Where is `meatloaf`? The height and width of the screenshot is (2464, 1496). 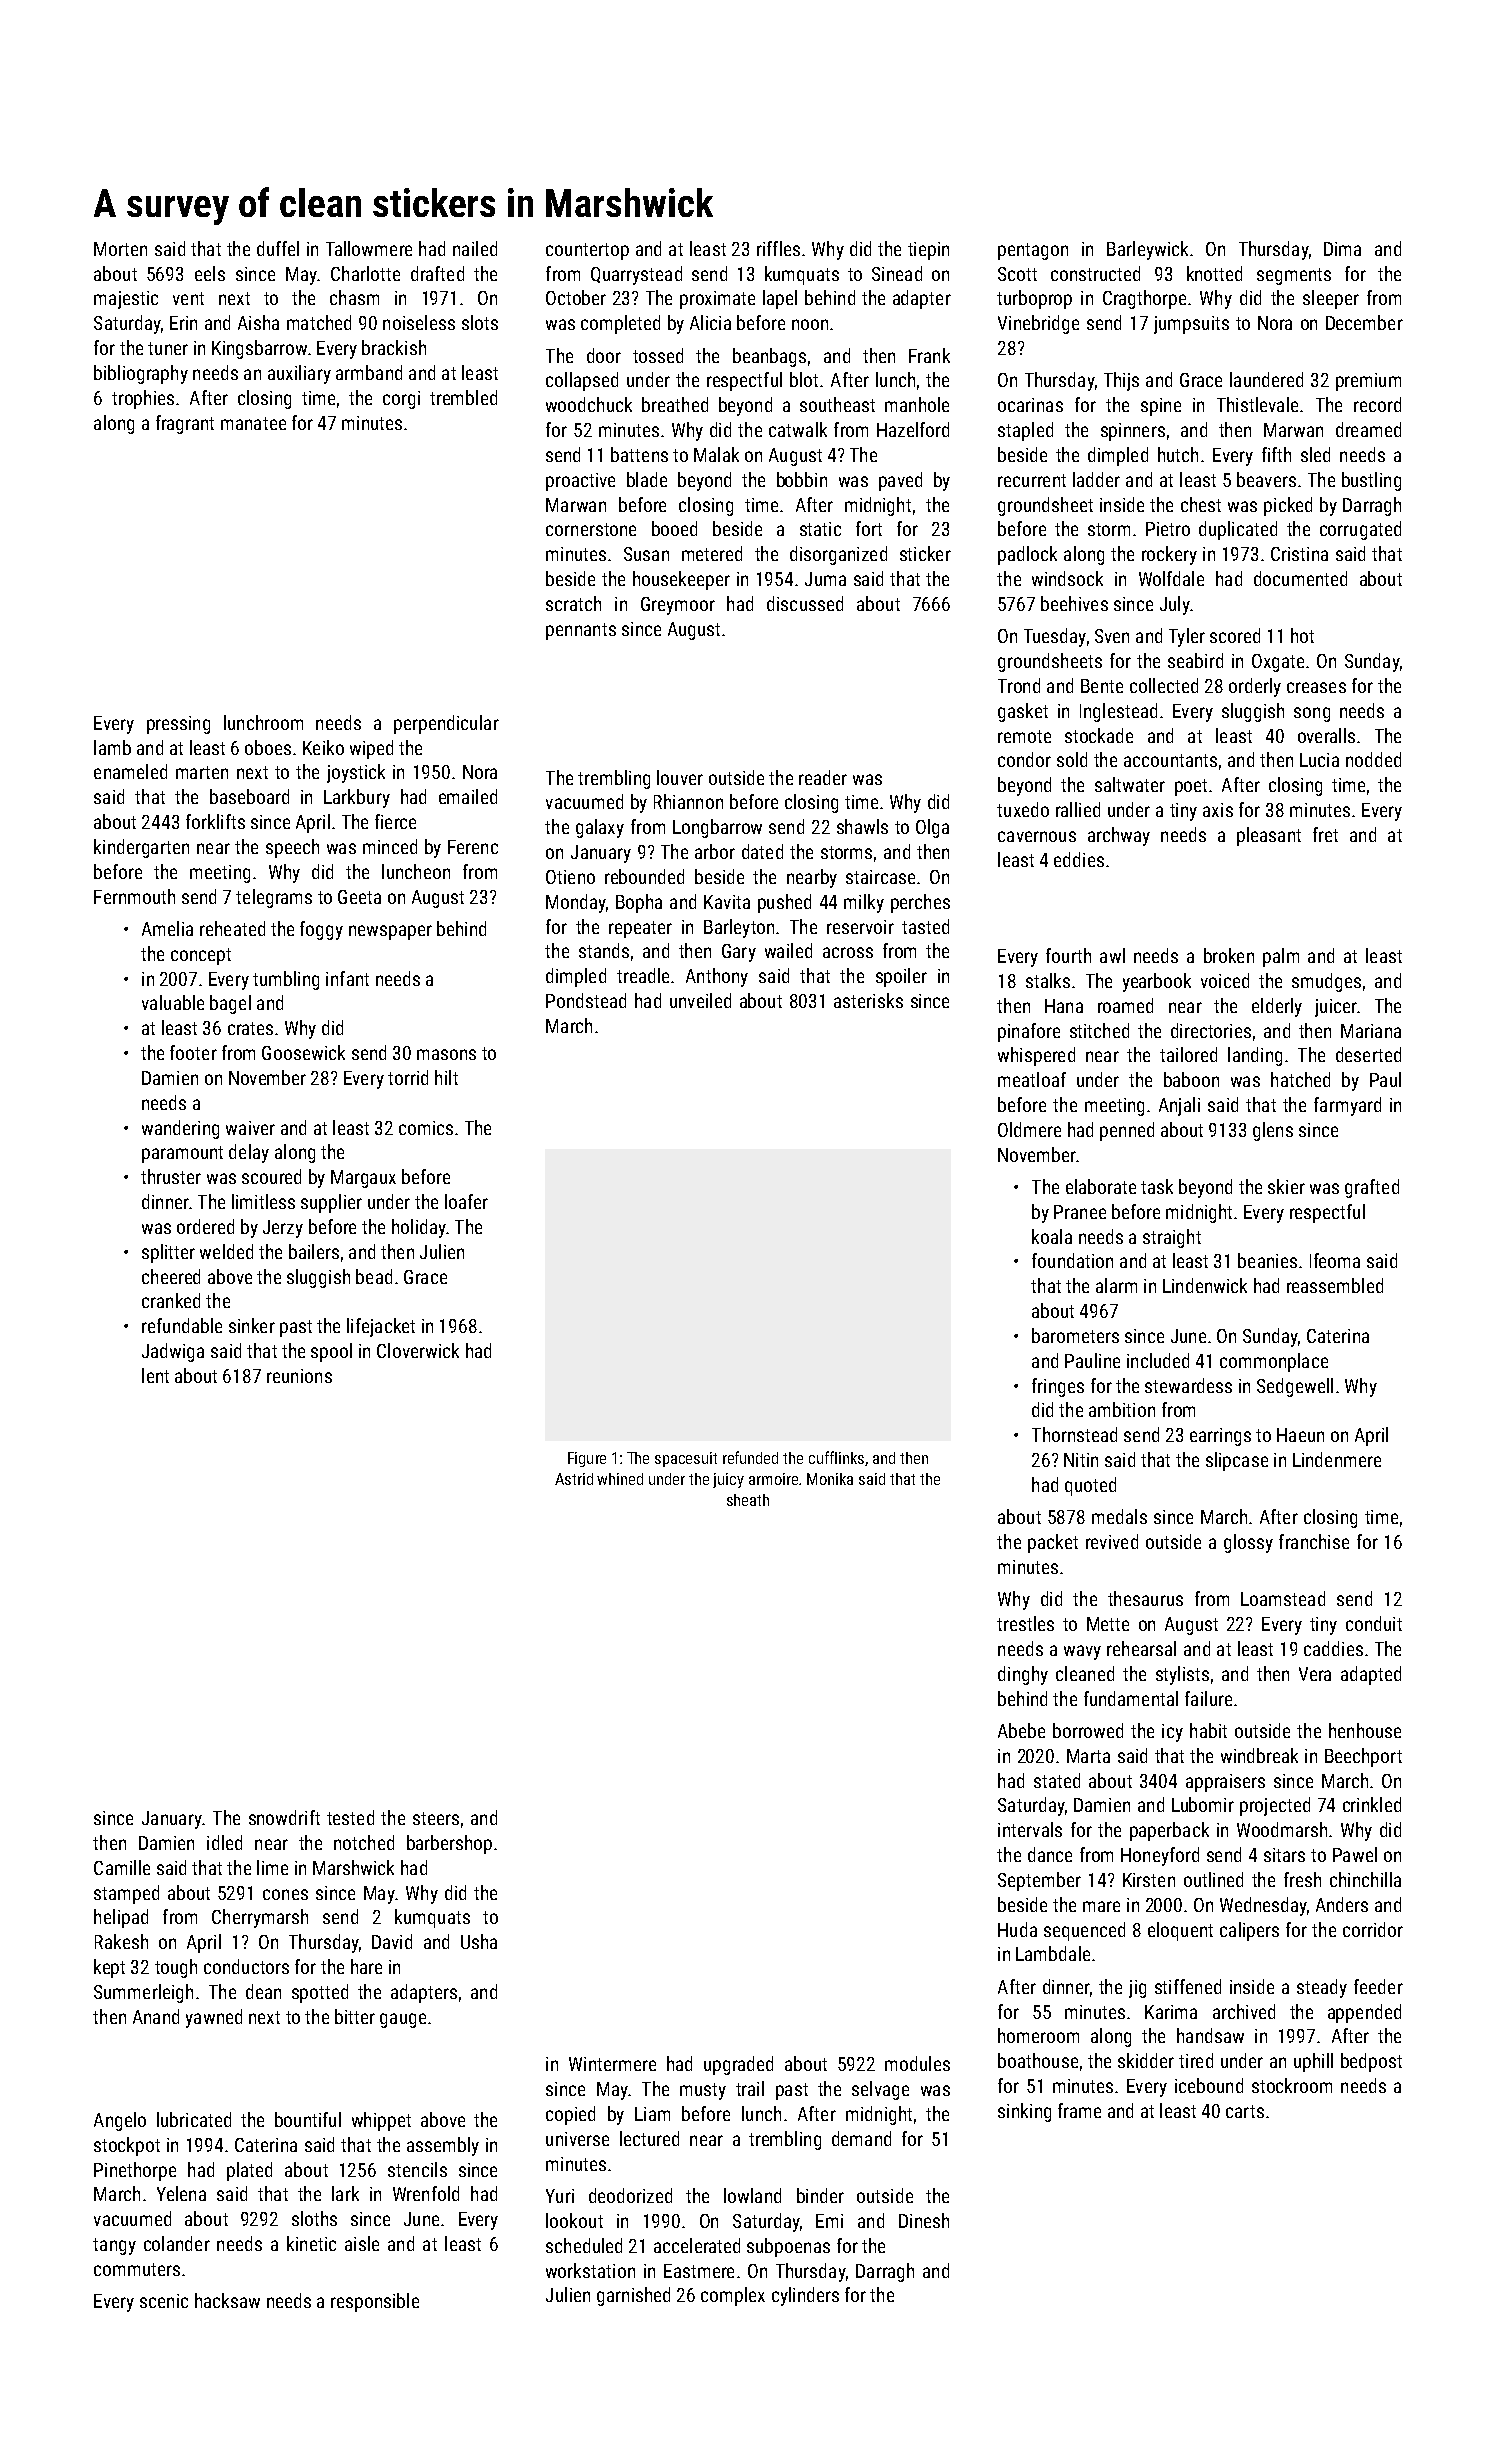
meatloaf is located at coordinates (1032, 1079).
